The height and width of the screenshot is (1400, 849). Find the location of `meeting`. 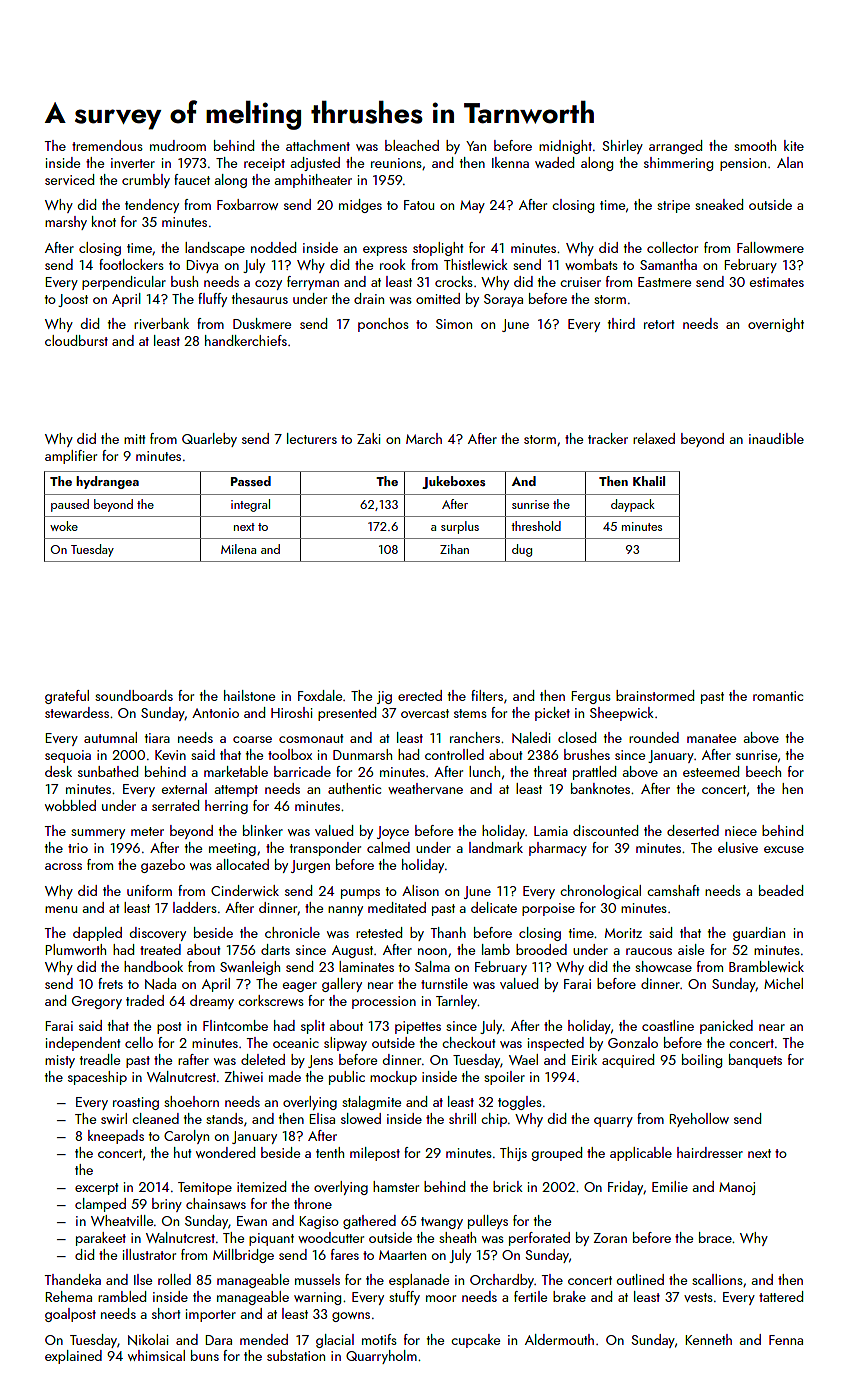

meeting is located at coordinates (232, 849).
